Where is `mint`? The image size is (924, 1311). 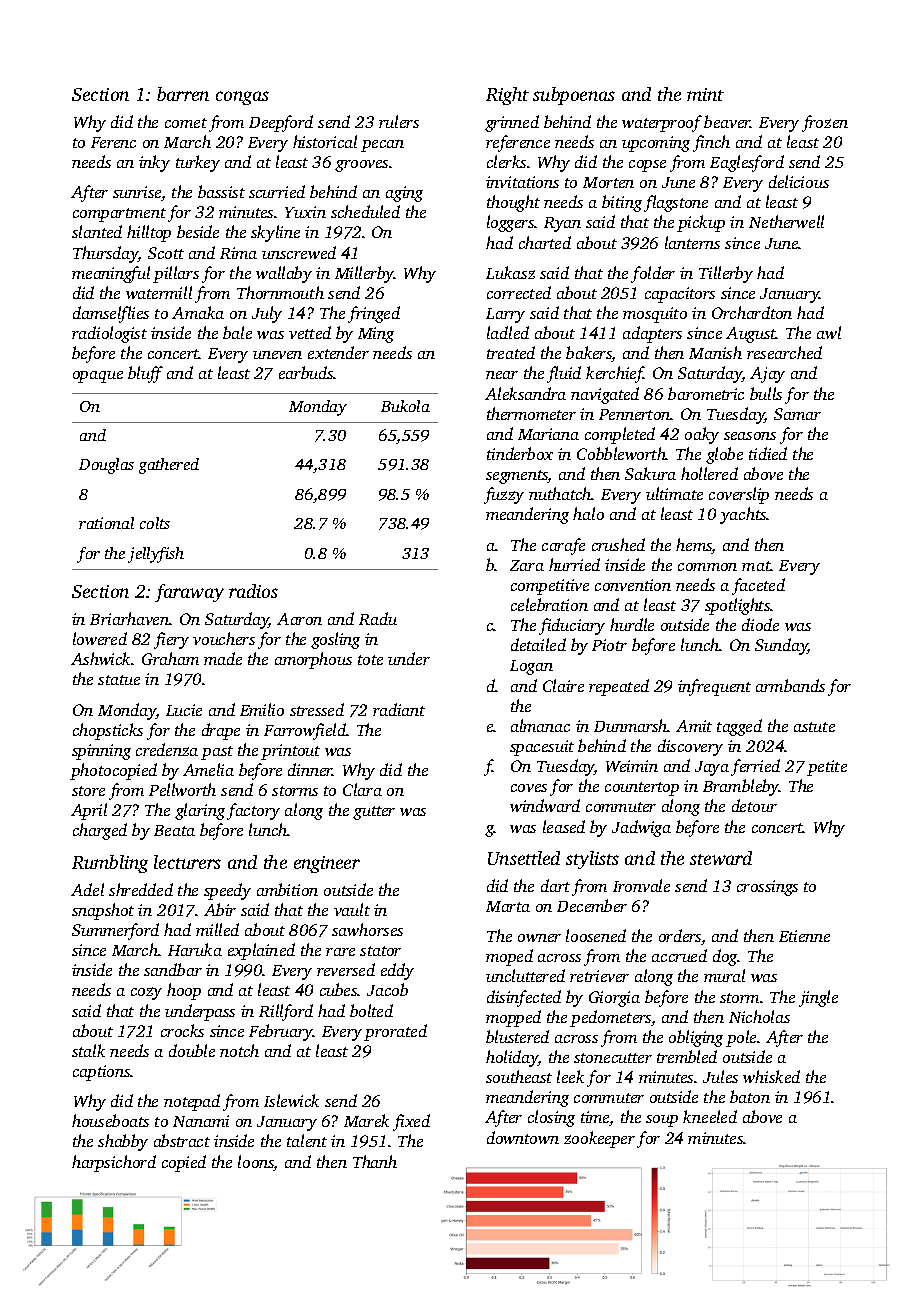 mint is located at coordinates (705, 94).
